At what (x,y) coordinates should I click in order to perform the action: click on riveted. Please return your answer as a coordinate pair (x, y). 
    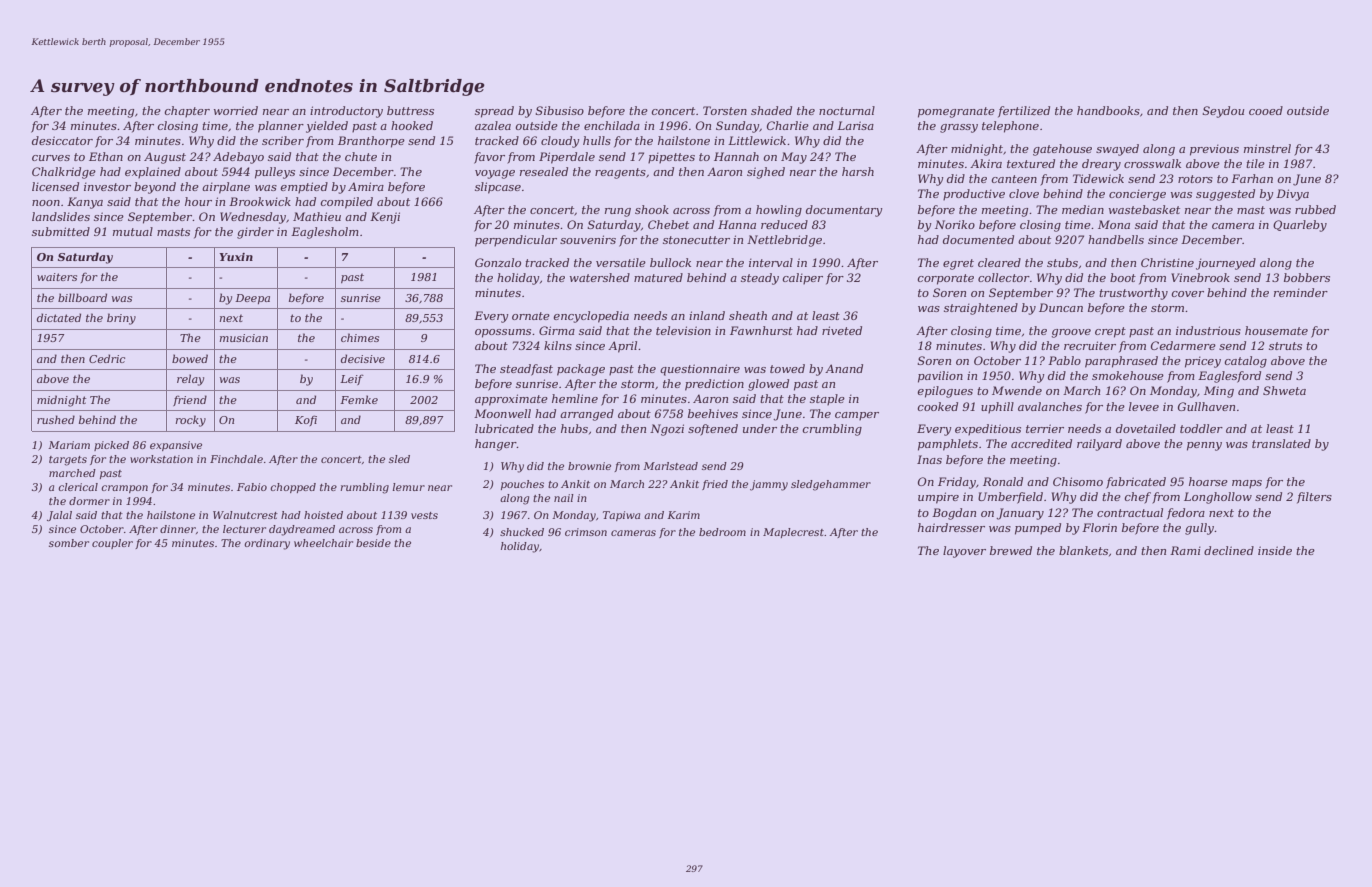
    Looking at the image, I should click on (842, 330).
